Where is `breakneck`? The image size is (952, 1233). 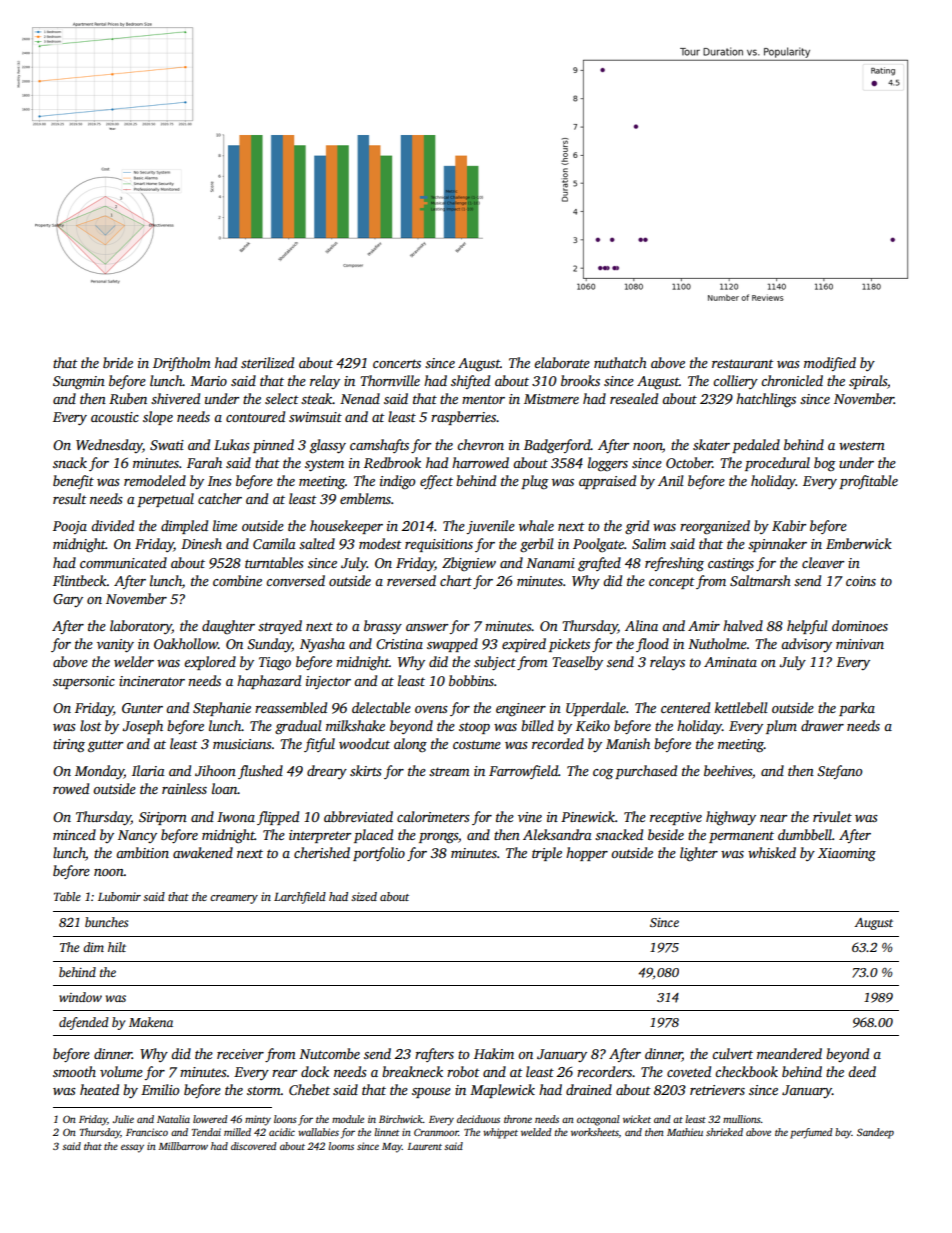
breakneck is located at coordinates (412, 1071).
